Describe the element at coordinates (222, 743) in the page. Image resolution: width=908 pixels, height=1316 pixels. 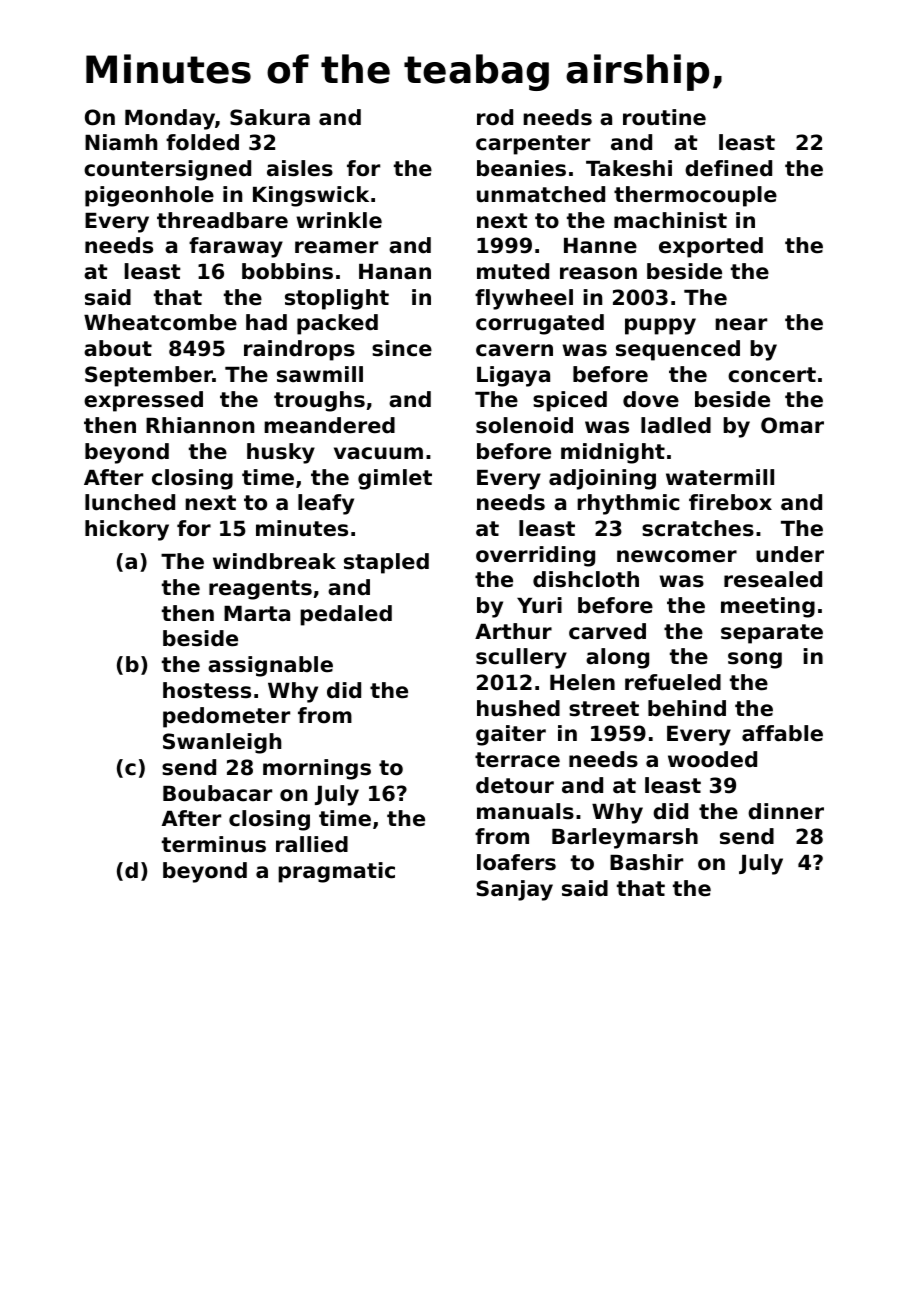
I see `Swanleigh` at that location.
